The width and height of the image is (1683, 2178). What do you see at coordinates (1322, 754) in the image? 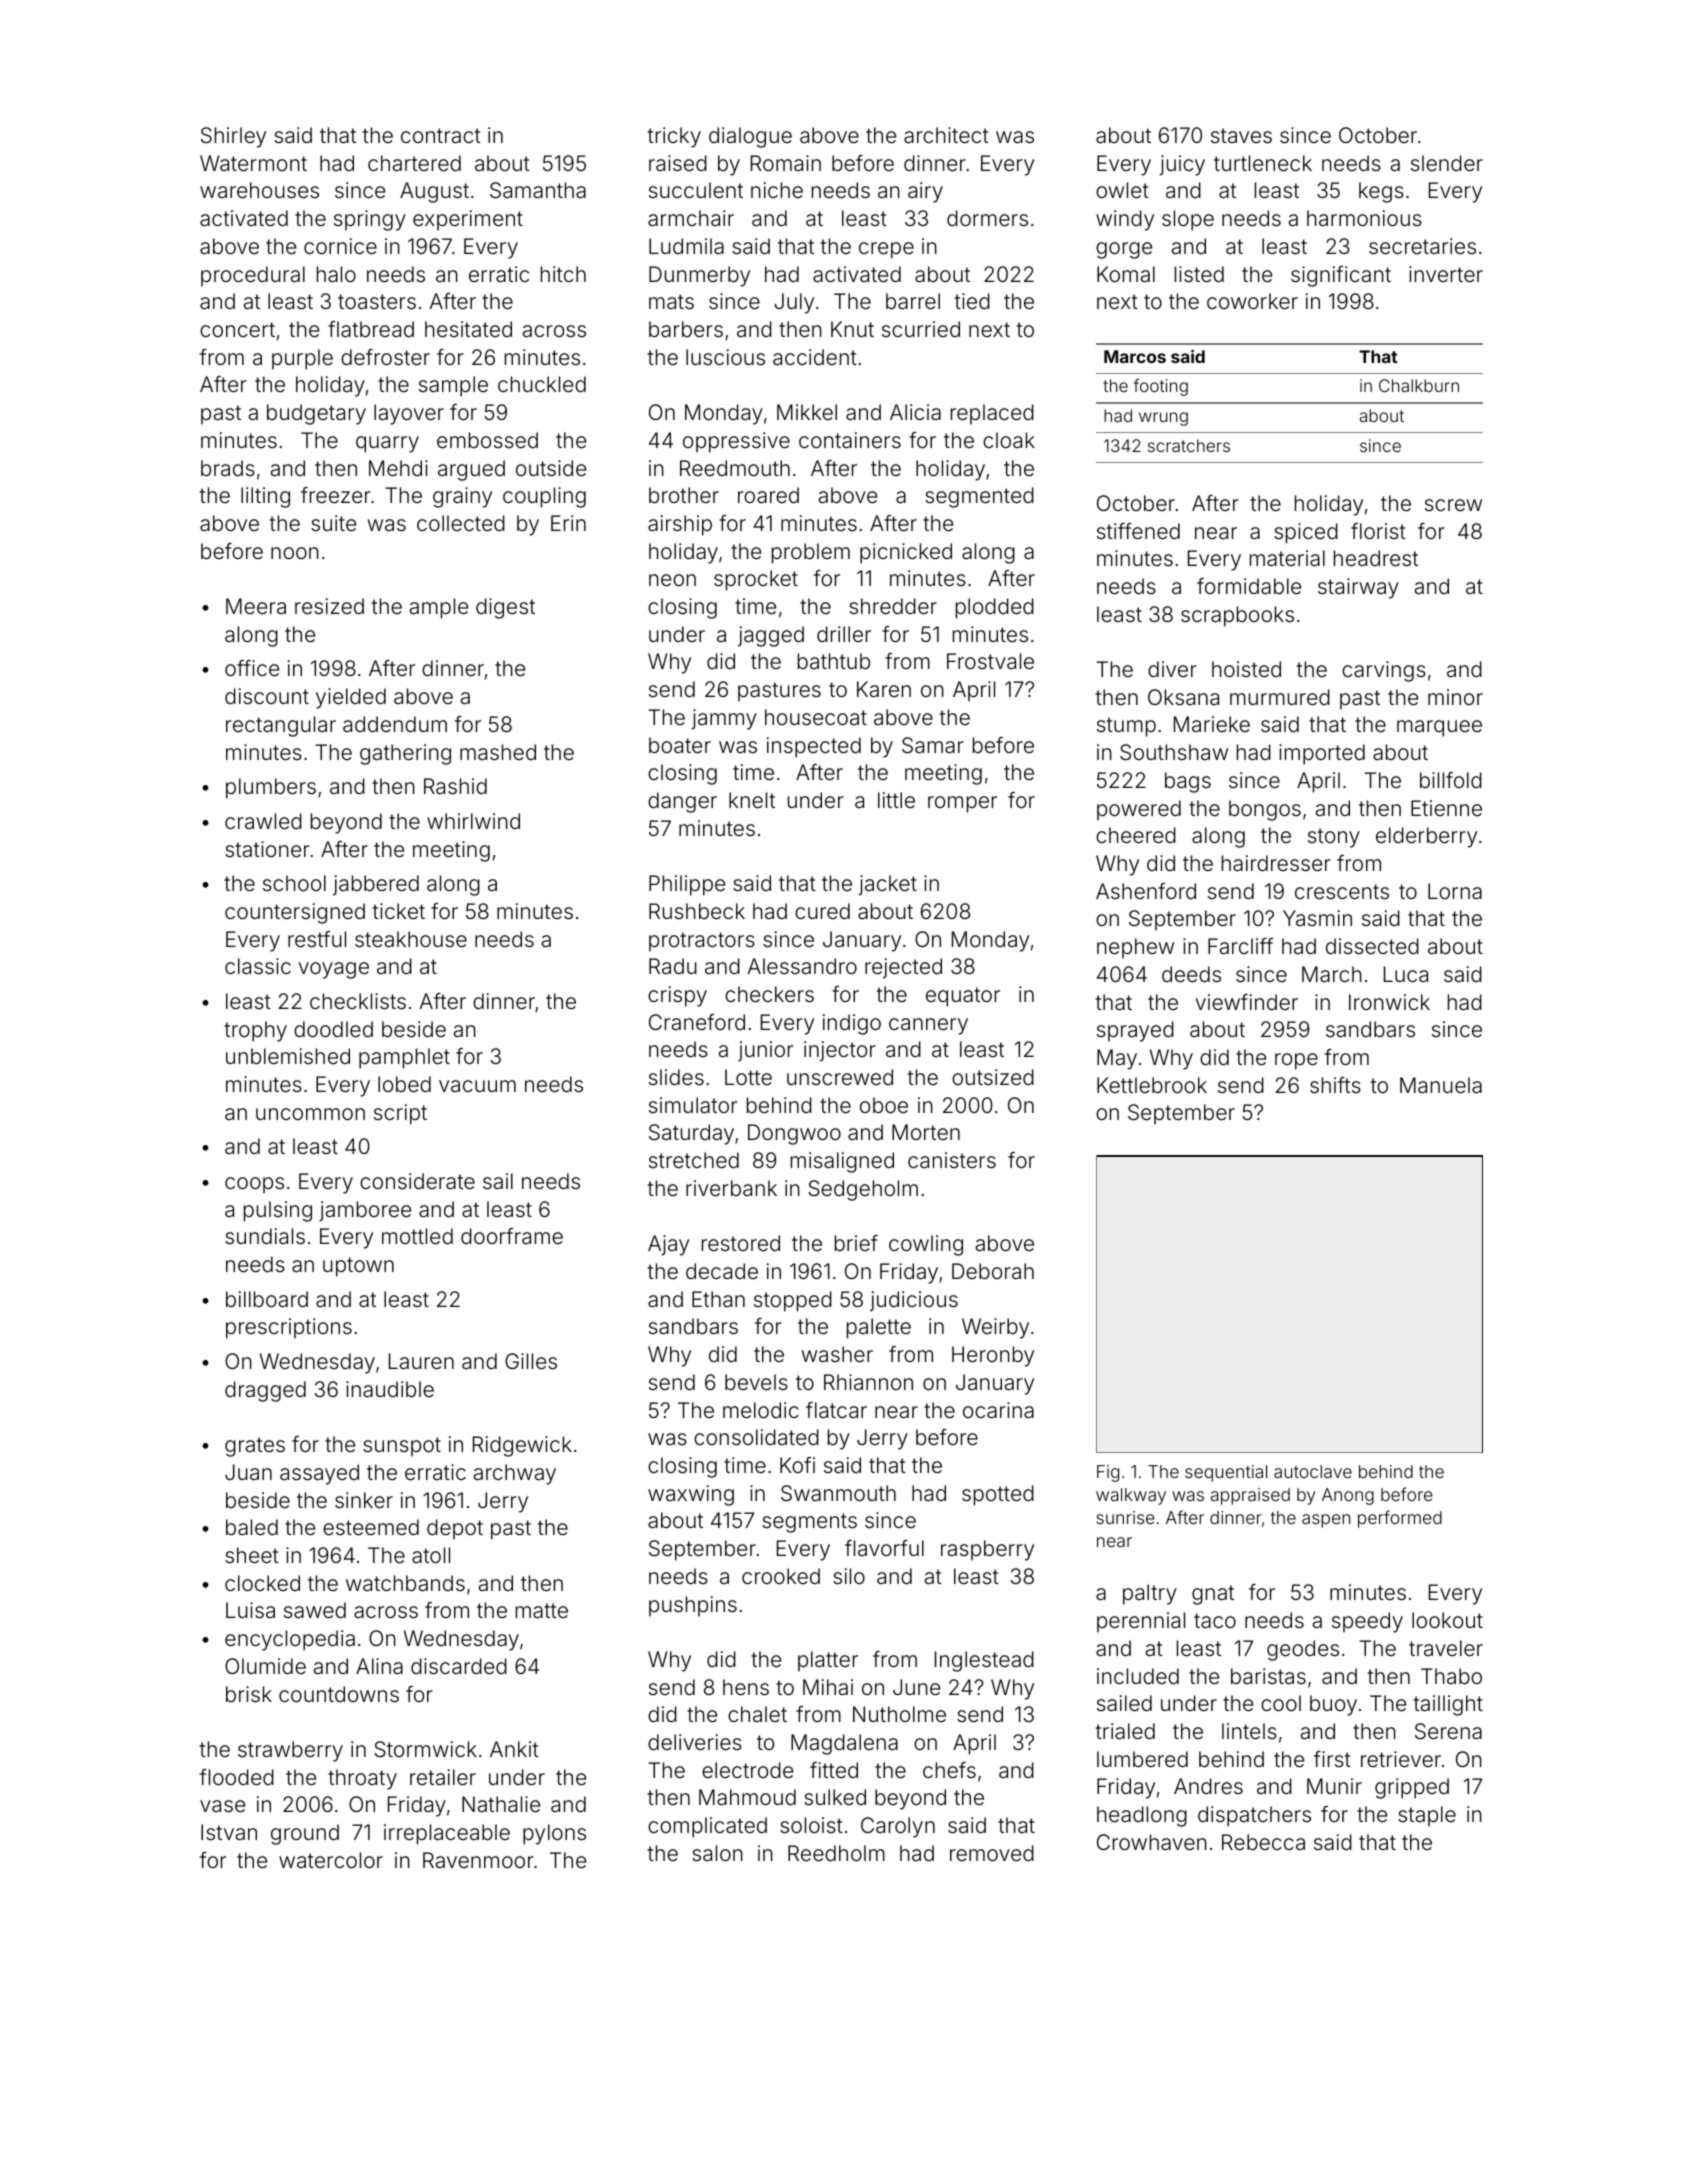
I see `imported` at bounding box center [1322, 754].
